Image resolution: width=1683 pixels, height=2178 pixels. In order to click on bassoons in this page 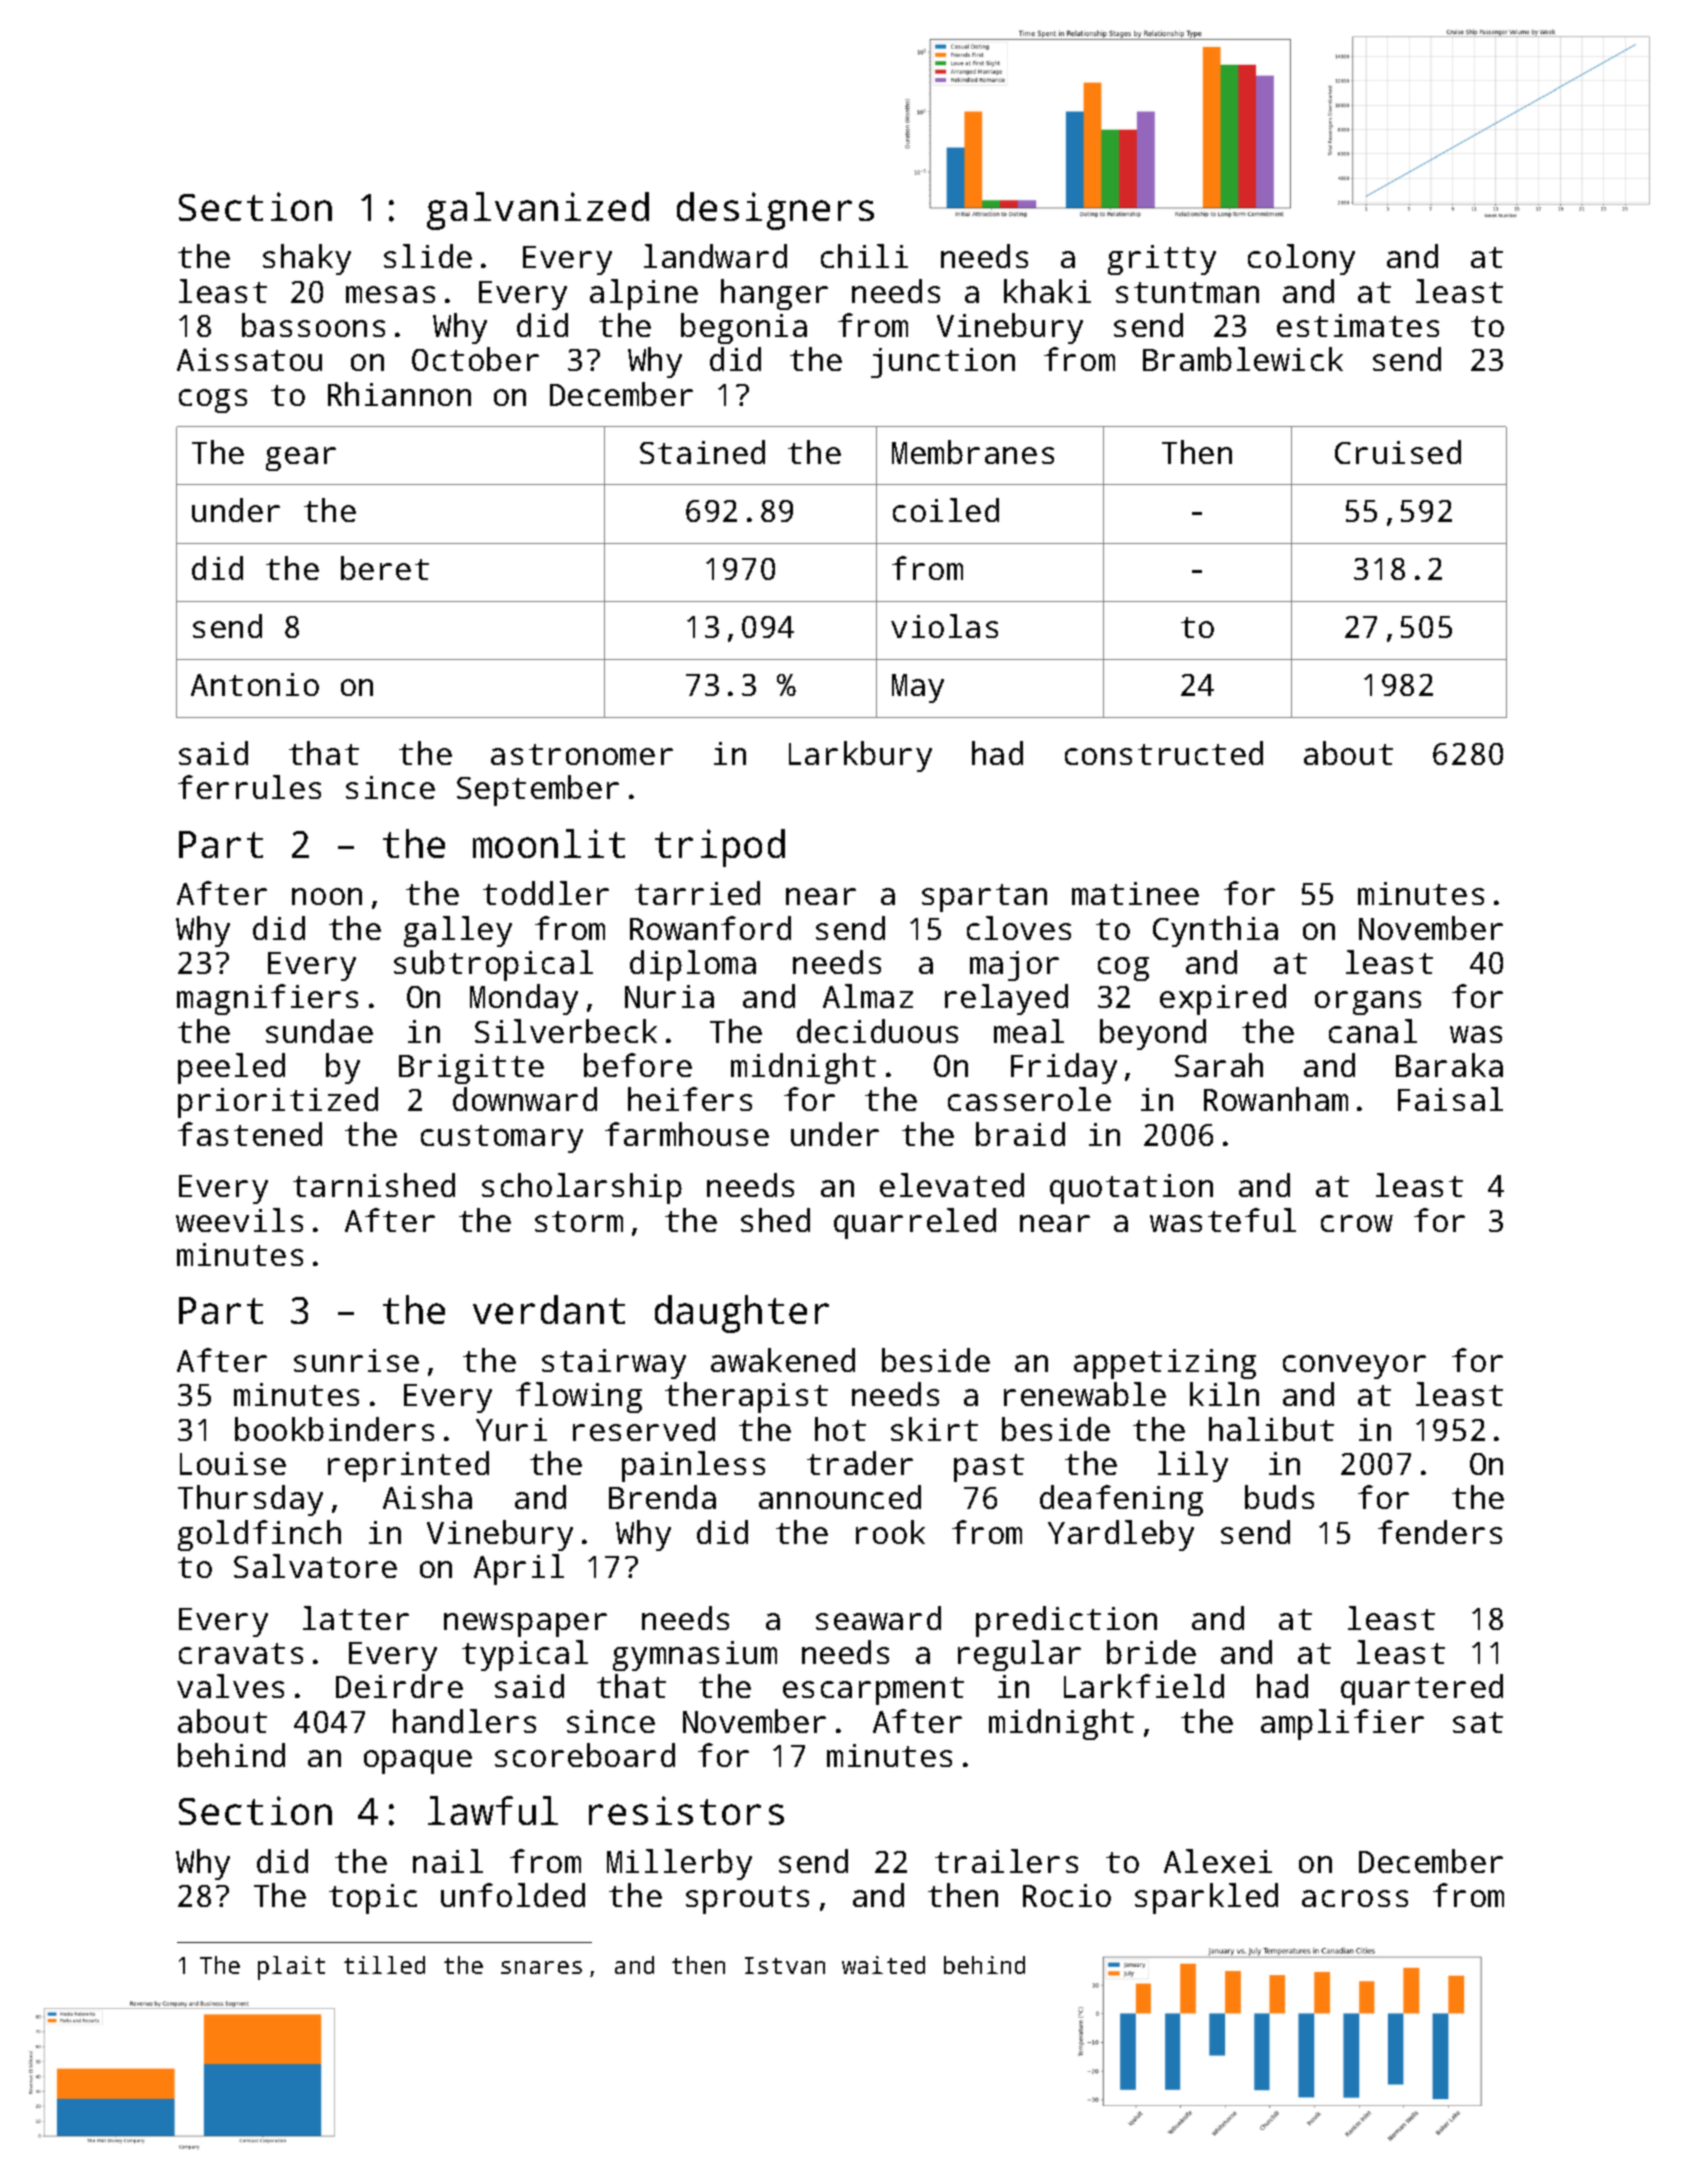, I will do `click(313, 325)`.
